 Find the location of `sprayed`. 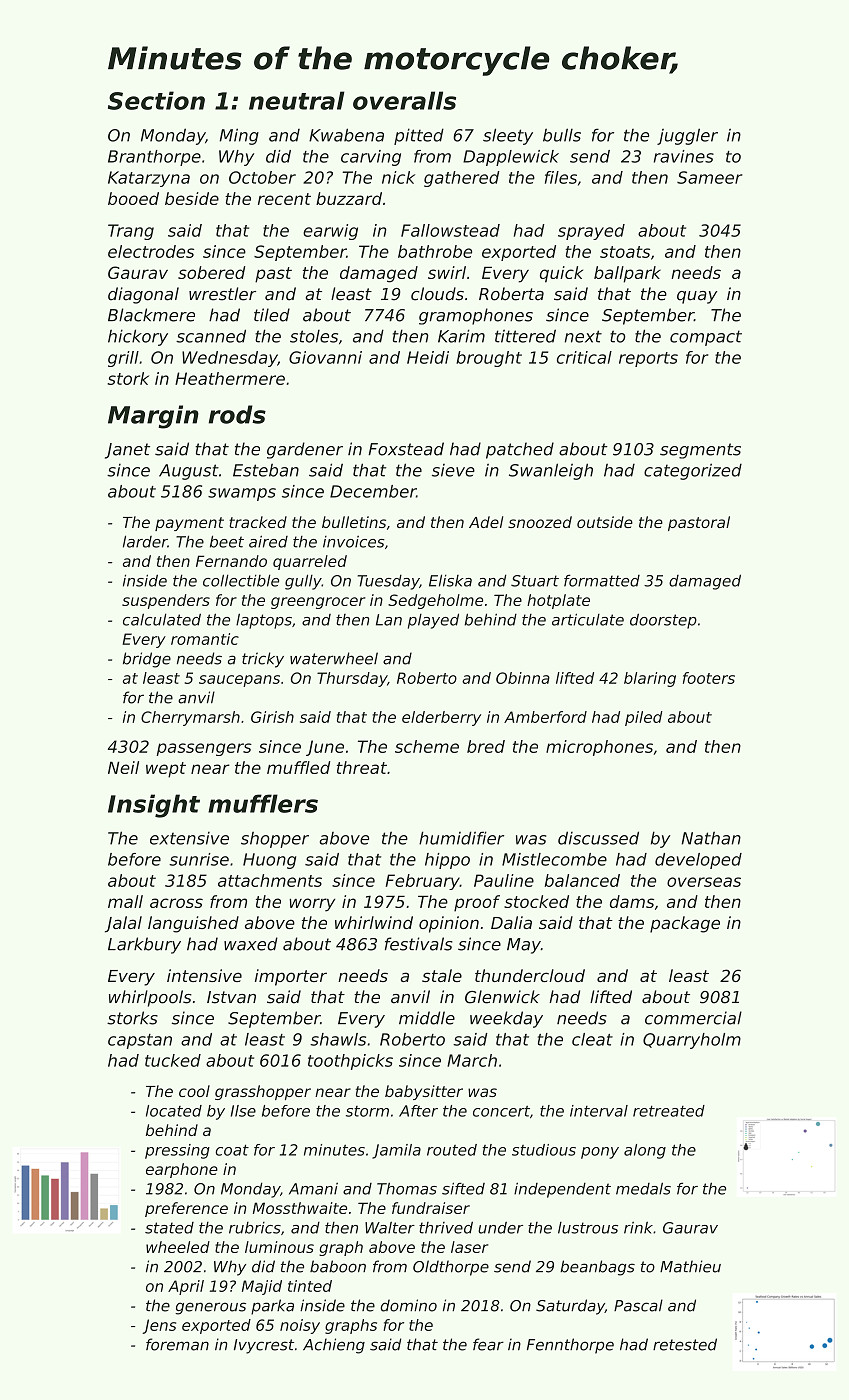

sprayed is located at coordinates (591, 232).
